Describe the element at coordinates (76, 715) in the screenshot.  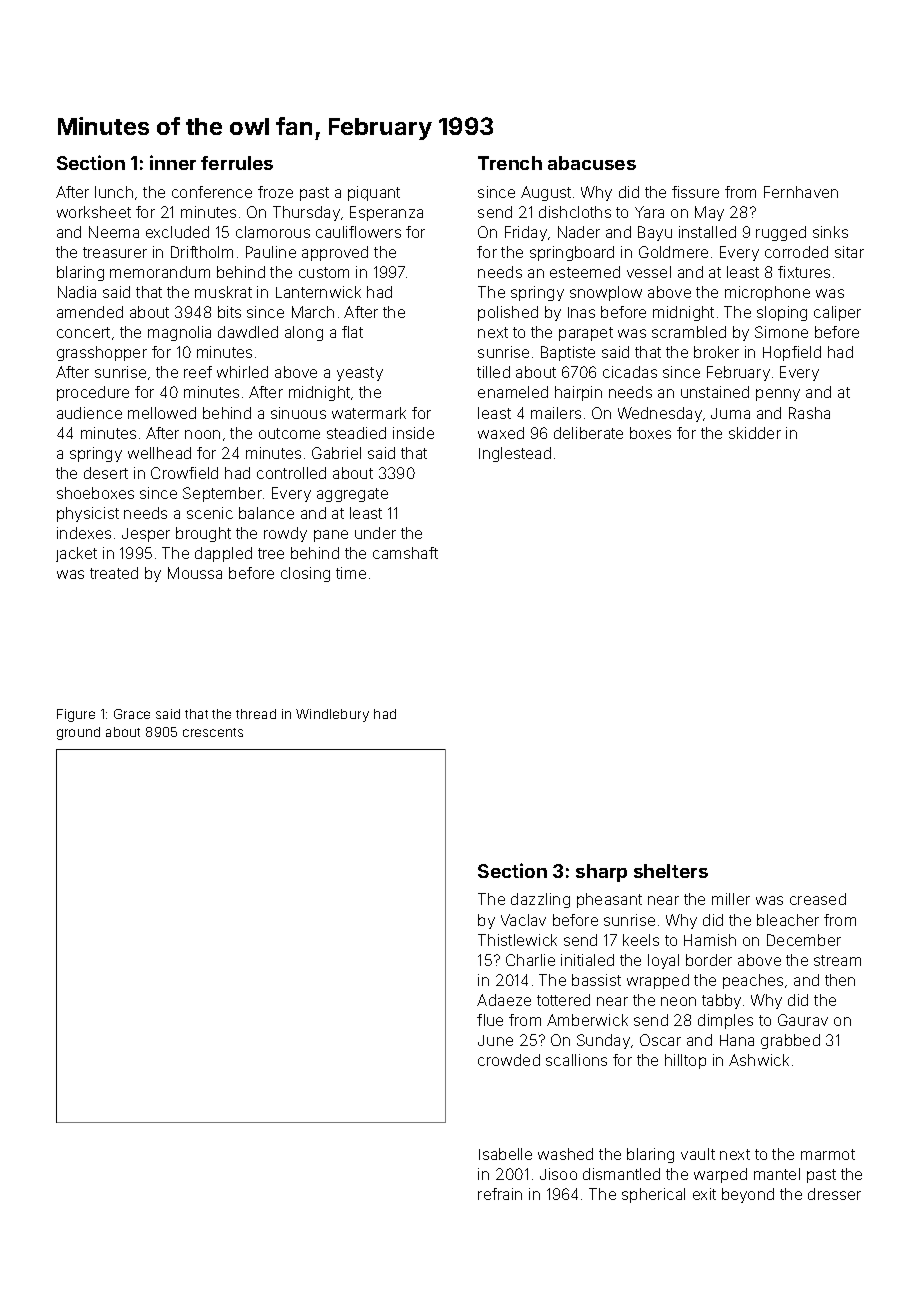
I see `Figure` at that location.
